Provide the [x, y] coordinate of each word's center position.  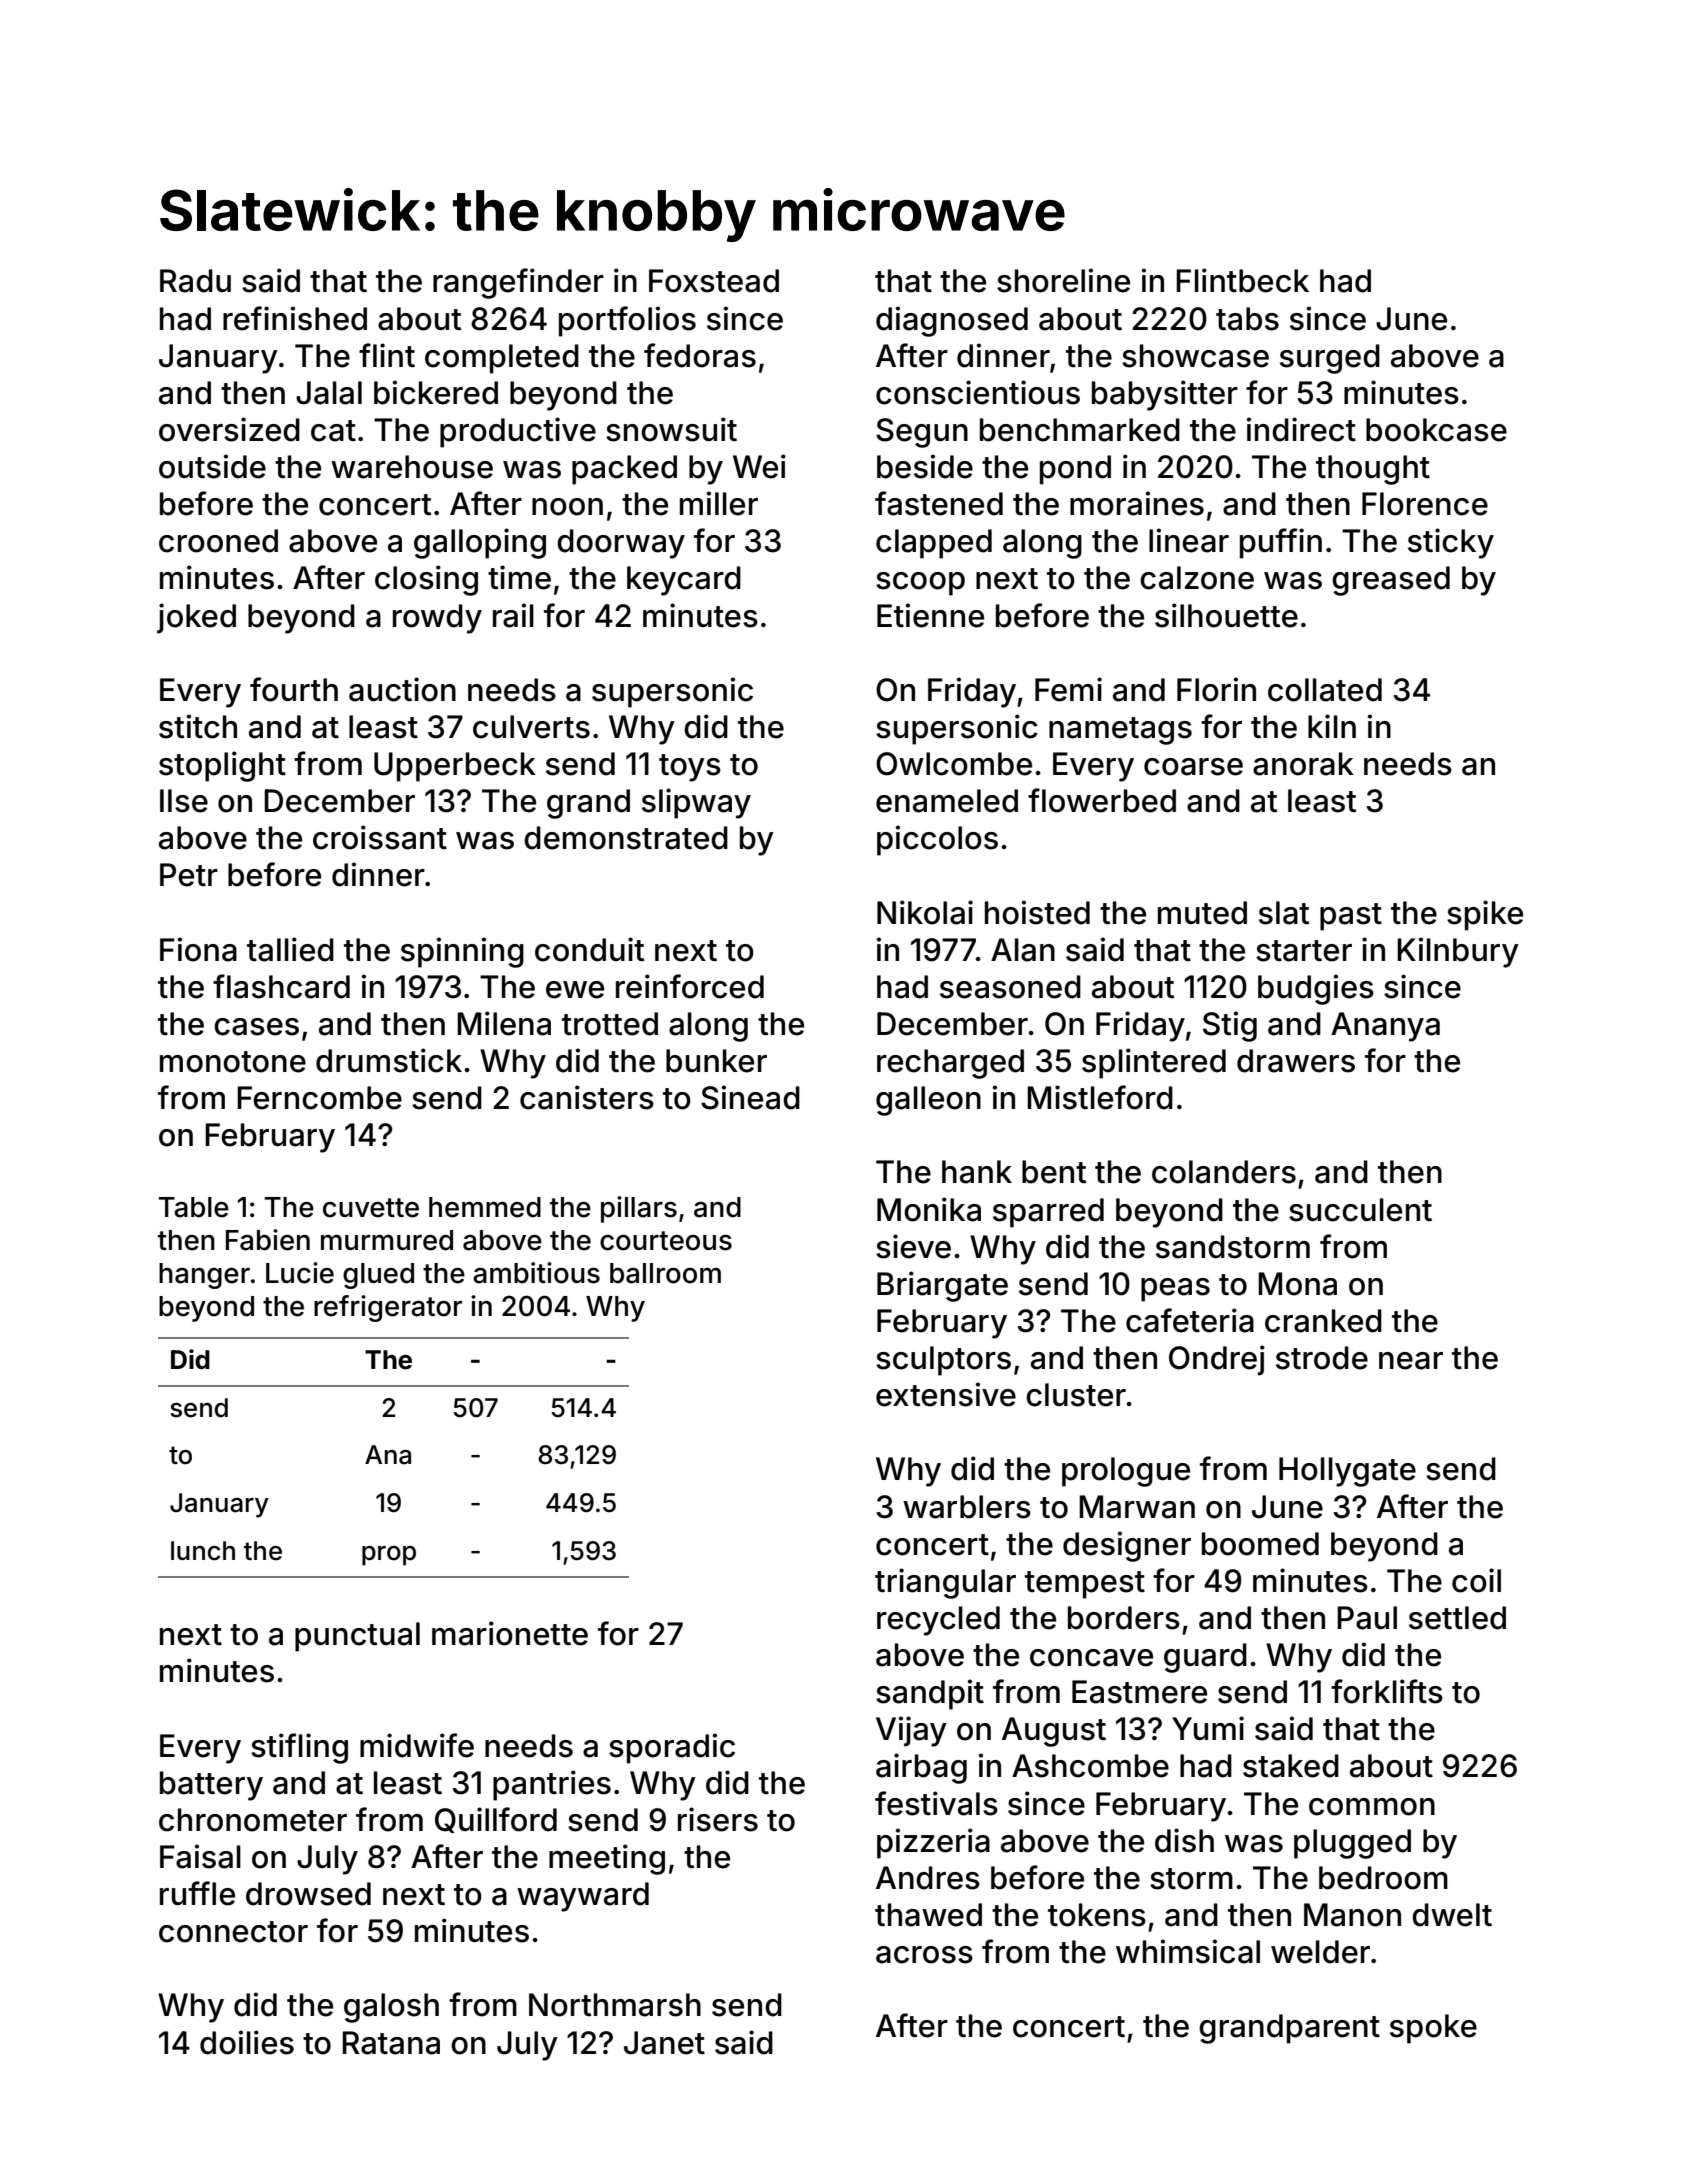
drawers [1296, 1061]
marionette [510, 1633]
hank [977, 1172]
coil [1476, 1580]
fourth [294, 689]
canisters [587, 1097]
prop [389, 1556]
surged [1330, 359]
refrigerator [388, 1308]
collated [1325, 690]
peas [1175, 1290]
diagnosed [952, 321]
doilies [247, 2042]
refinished [295, 318]
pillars [639, 1209]
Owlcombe [954, 764]
